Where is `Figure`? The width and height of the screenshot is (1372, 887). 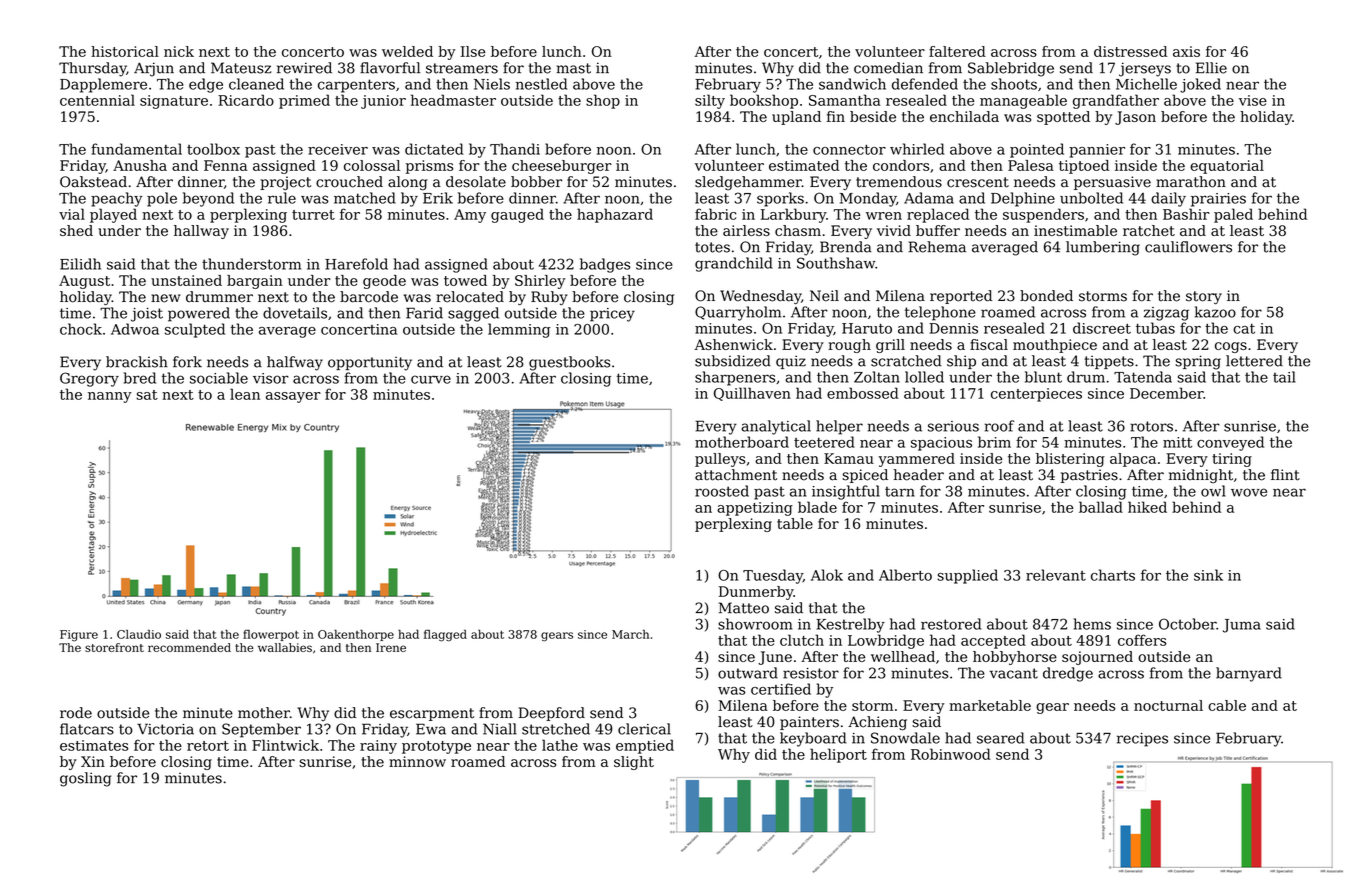 Figure is located at coordinates (79, 636).
